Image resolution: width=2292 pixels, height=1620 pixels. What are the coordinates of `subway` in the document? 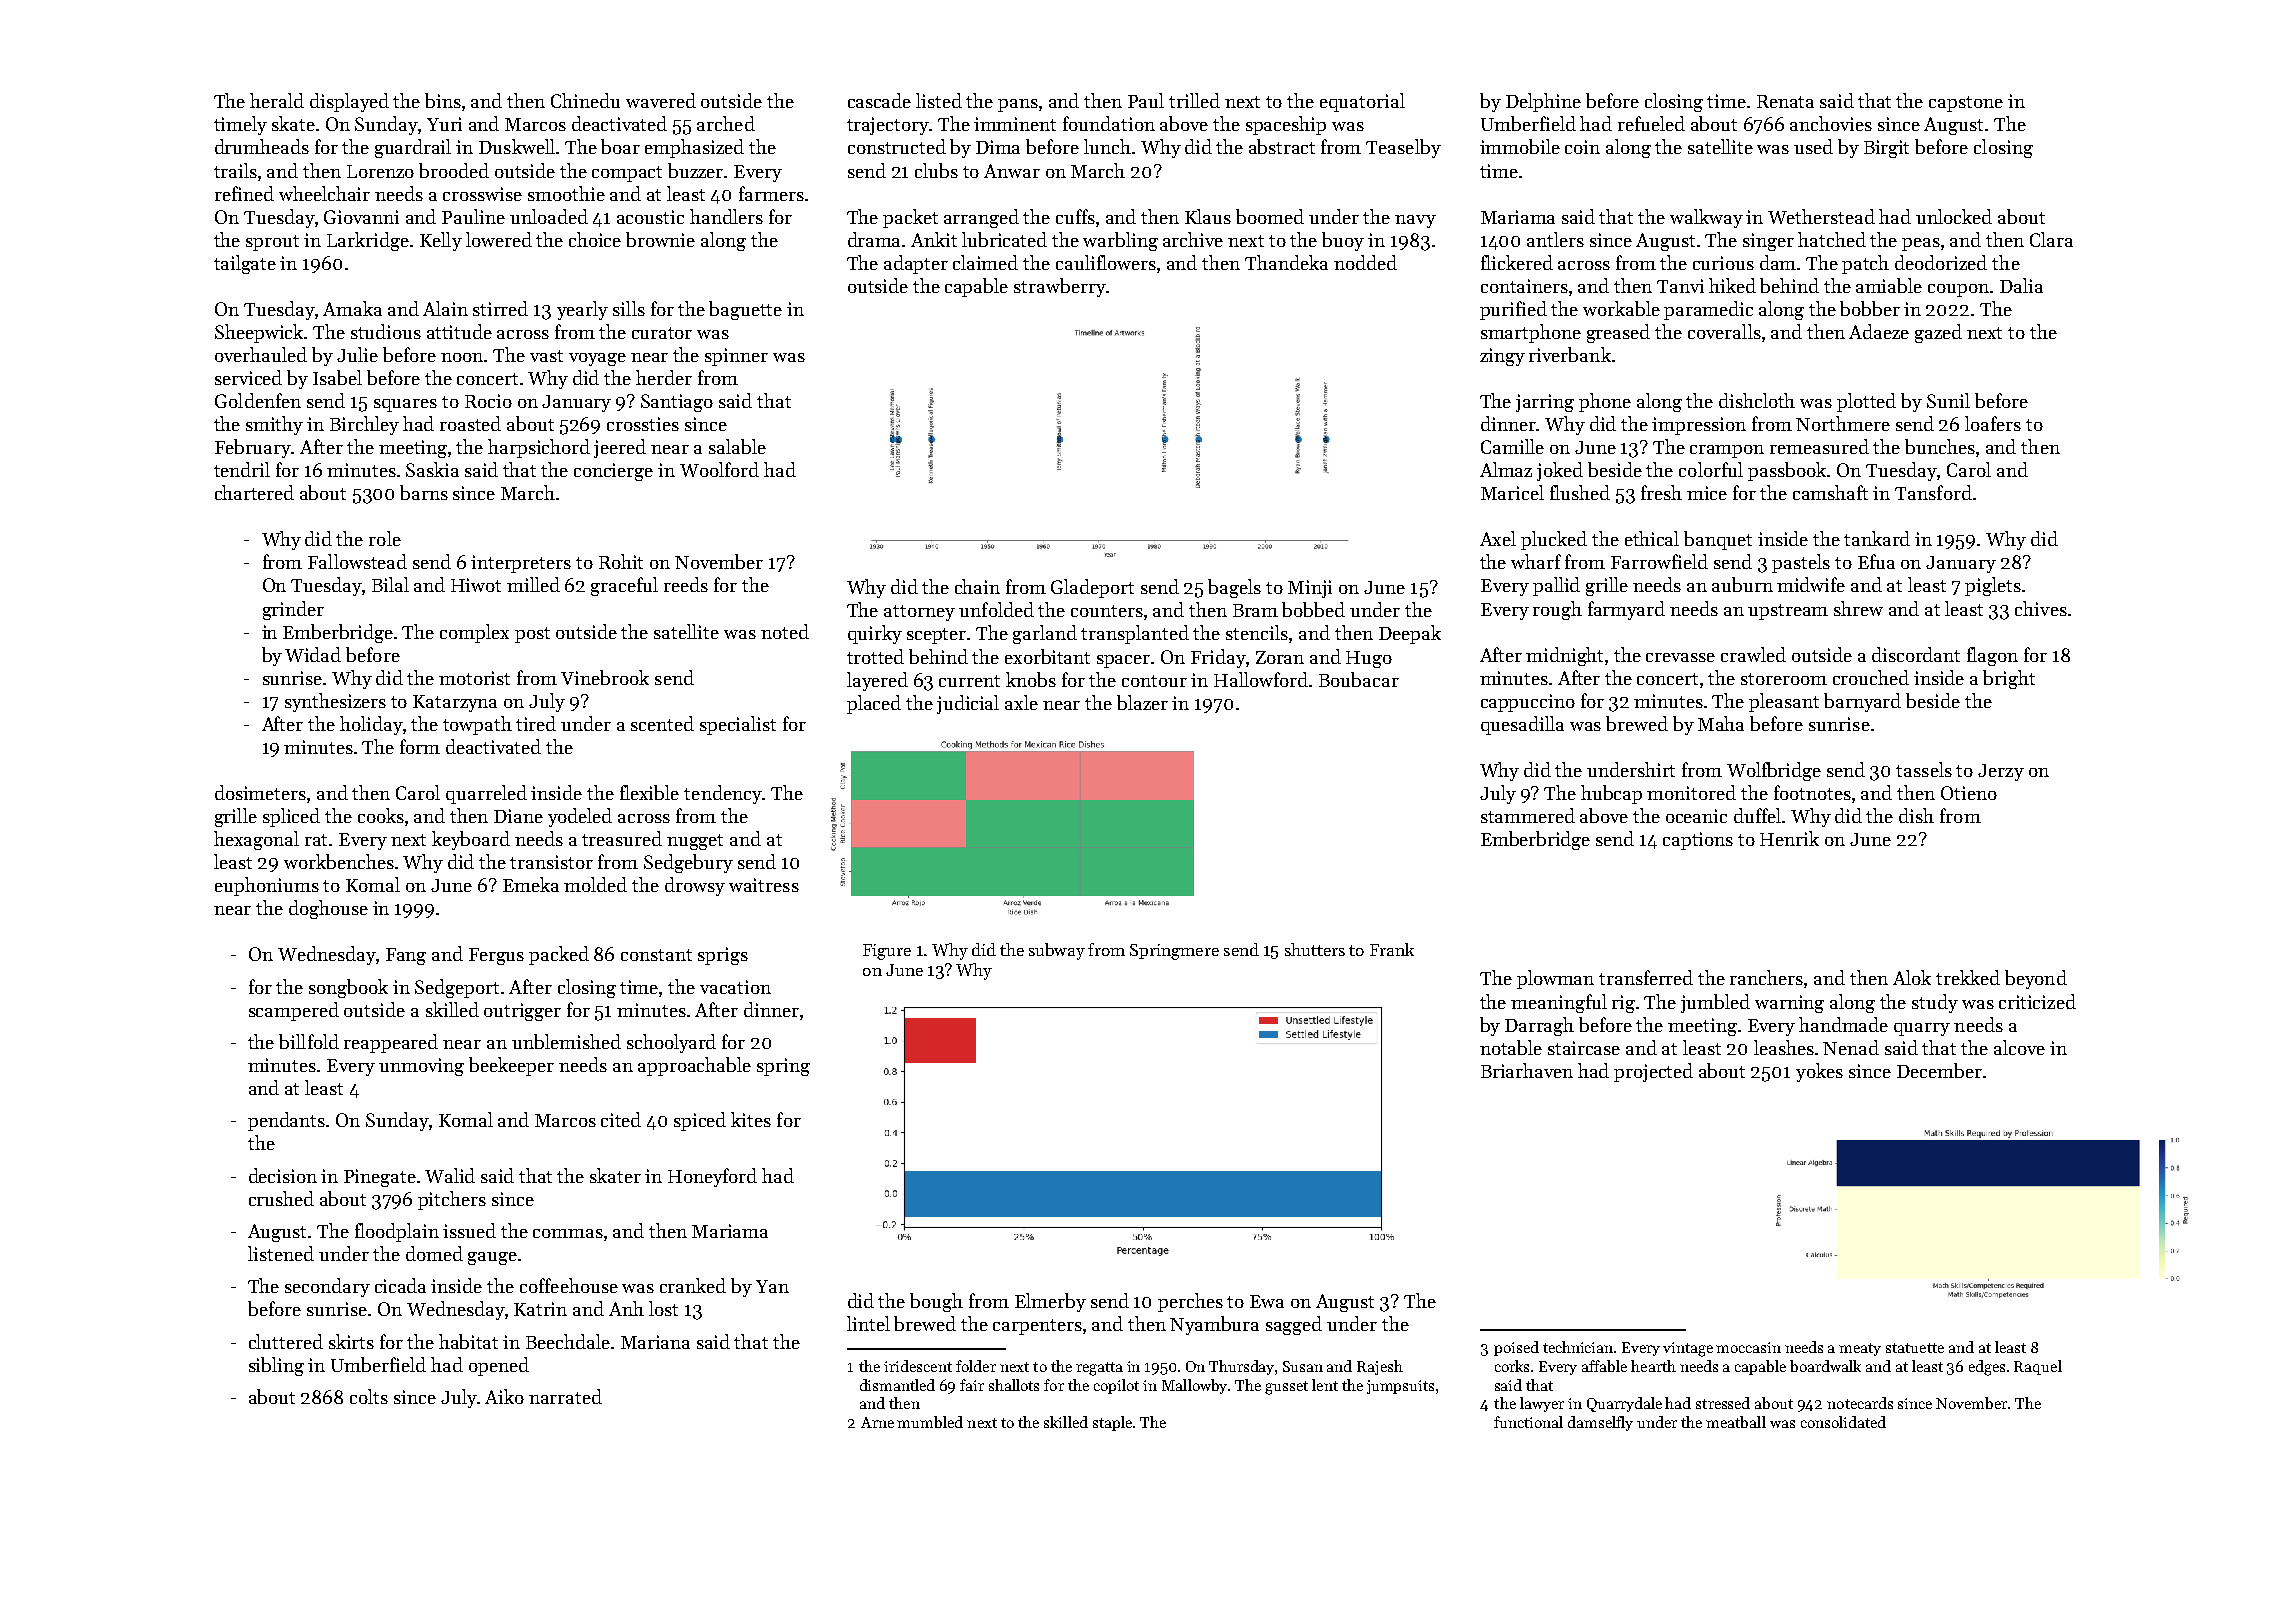 It's located at (1057, 951).
